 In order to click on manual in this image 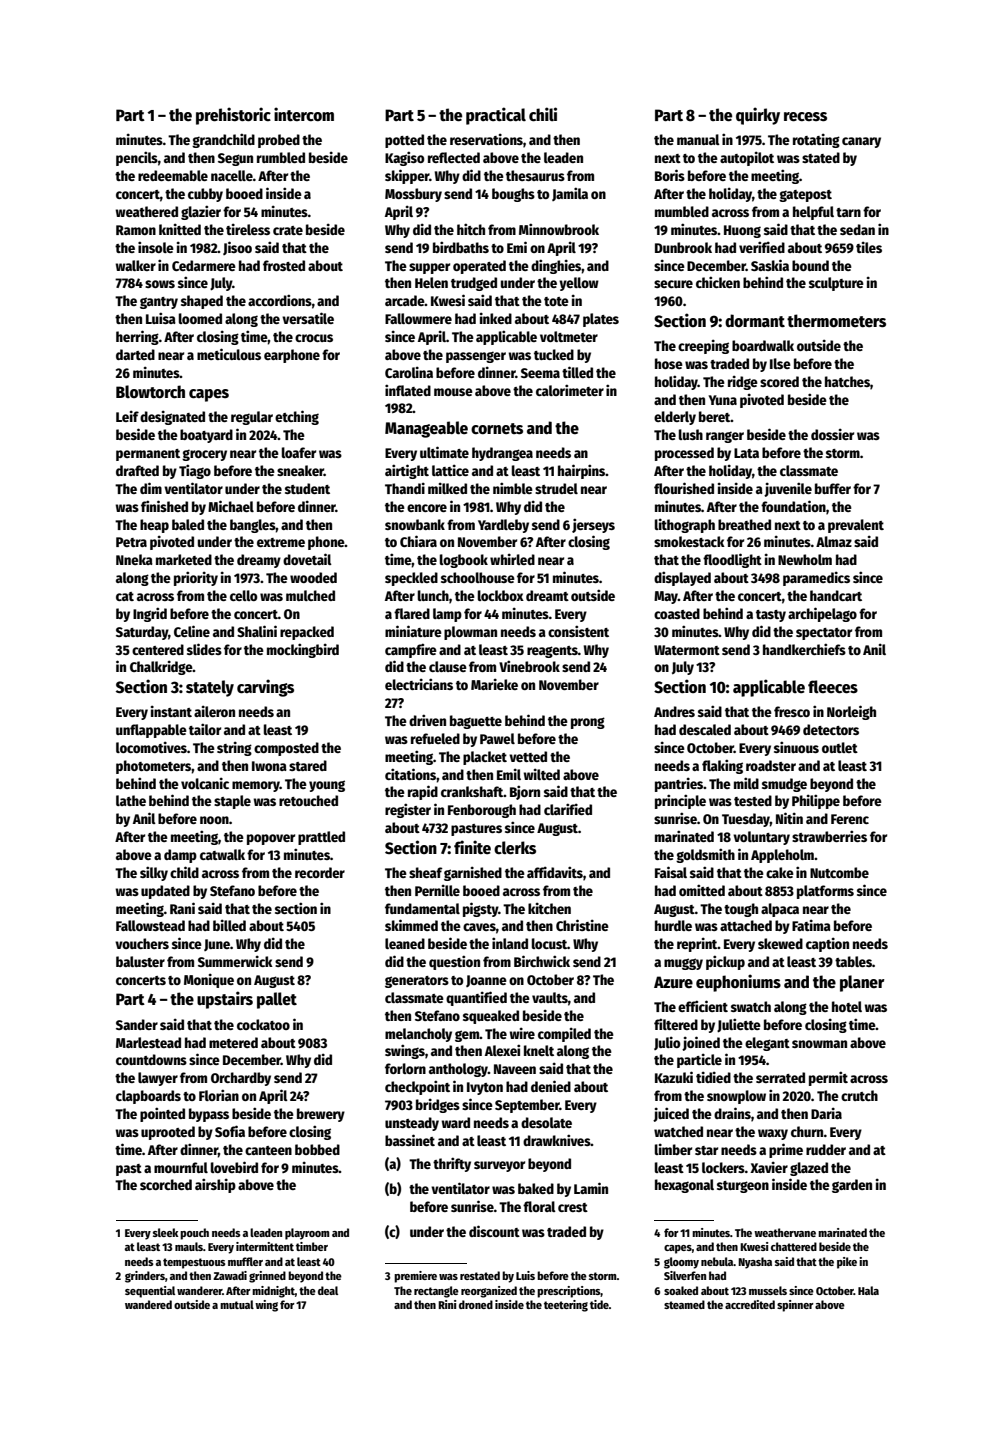, I will do `click(698, 139)`.
